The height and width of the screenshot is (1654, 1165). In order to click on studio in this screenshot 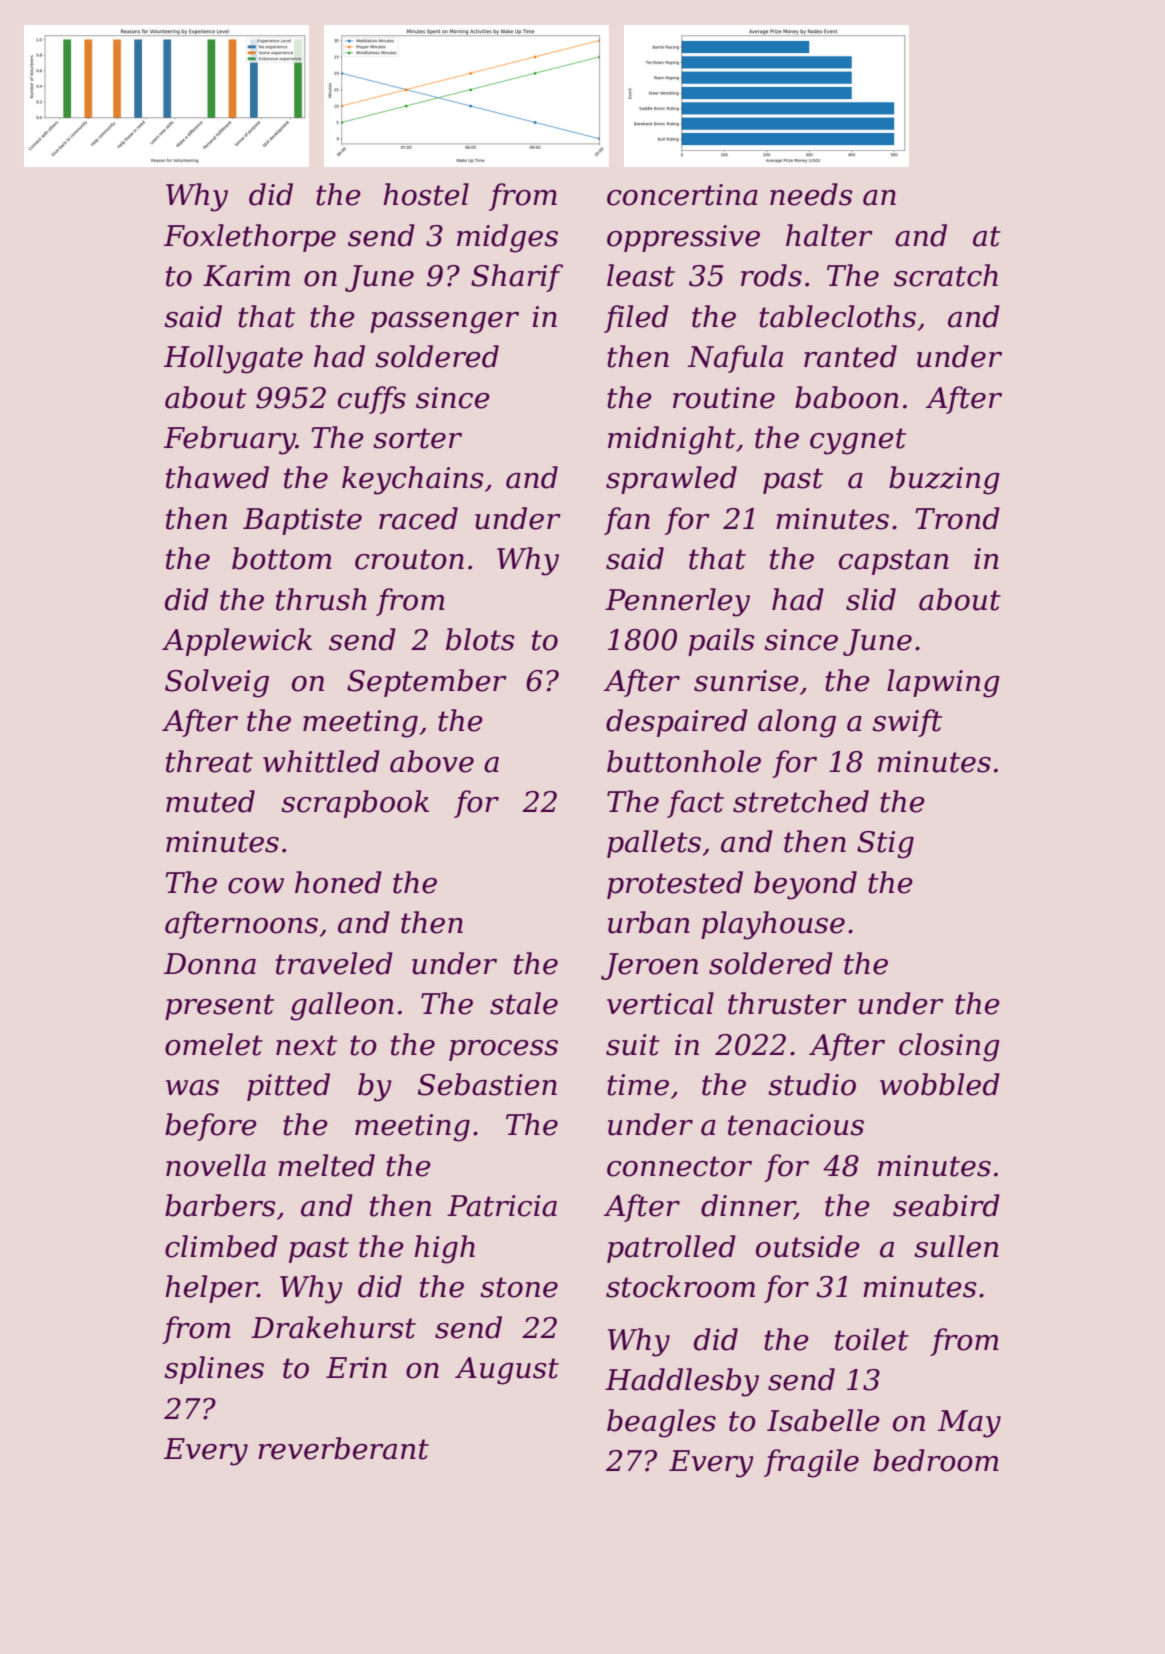, I will do `click(812, 1084)`.
